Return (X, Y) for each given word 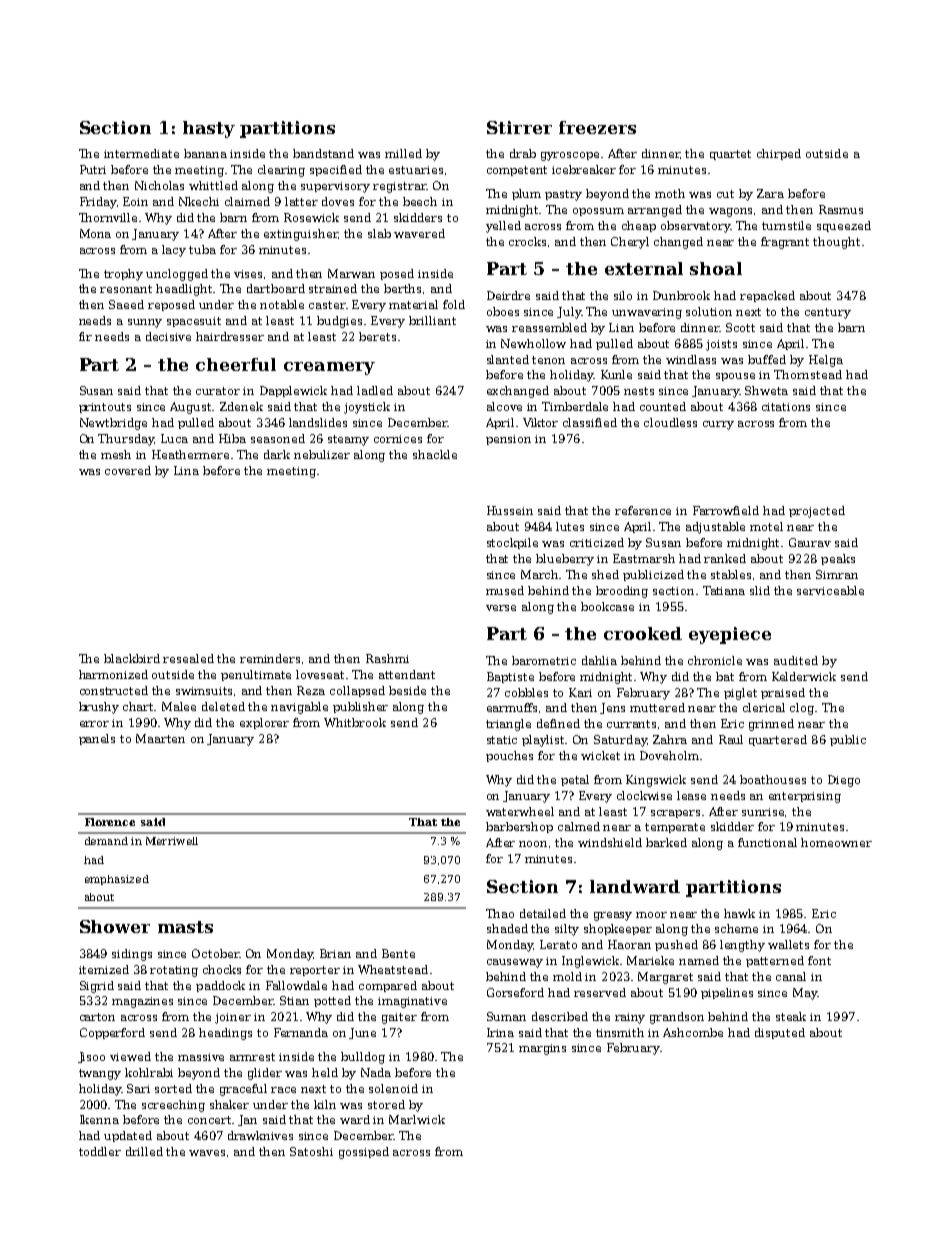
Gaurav (810, 542)
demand (106, 841)
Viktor (540, 422)
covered (128, 470)
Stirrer (519, 127)
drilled (144, 1151)
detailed (543, 913)
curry (718, 425)
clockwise (644, 795)
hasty (209, 129)
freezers (597, 127)
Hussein (510, 510)
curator (218, 391)
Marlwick (417, 1119)
